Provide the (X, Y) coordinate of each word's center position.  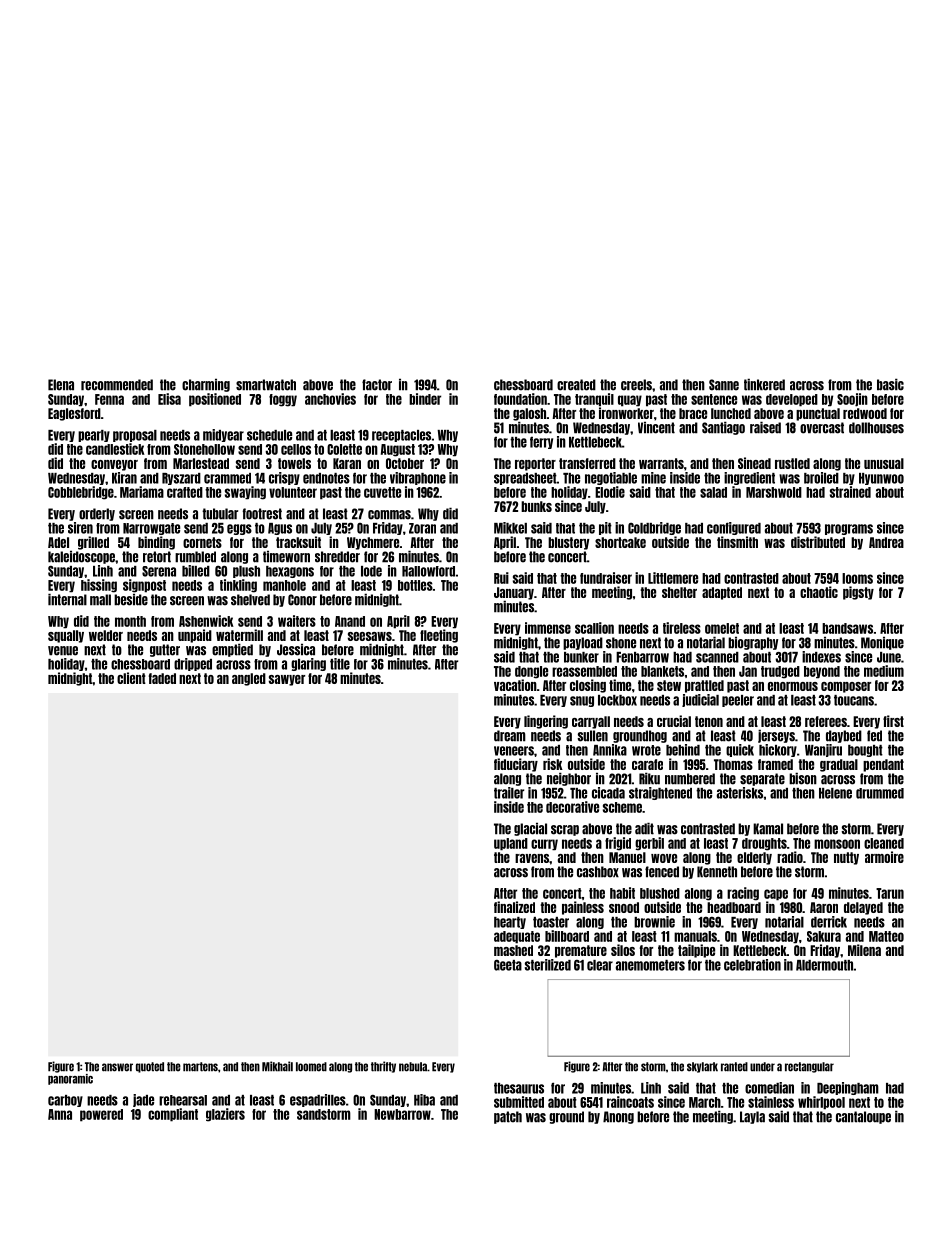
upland (511, 844)
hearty (510, 923)
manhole (284, 585)
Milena (864, 950)
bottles (415, 585)
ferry (541, 443)
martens (200, 1067)
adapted (722, 593)
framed (775, 764)
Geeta (508, 965)
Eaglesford (74, 414)
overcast (822, 428)
